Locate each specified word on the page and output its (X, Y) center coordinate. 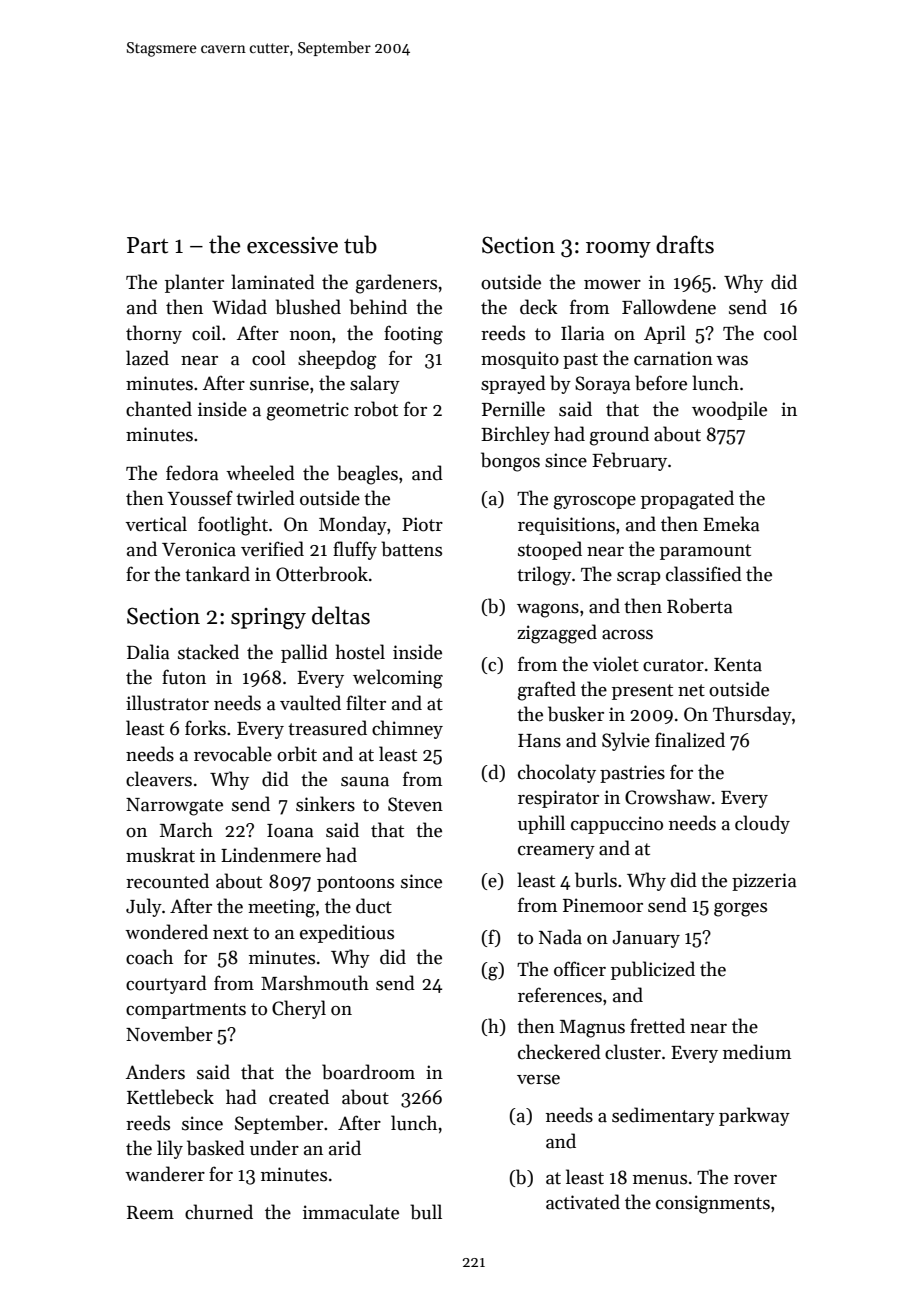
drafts (685, 244)
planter (194, 283)
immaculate (351, 1212)
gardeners (396, 284)
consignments (713, 1204)
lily (170, 1149)
